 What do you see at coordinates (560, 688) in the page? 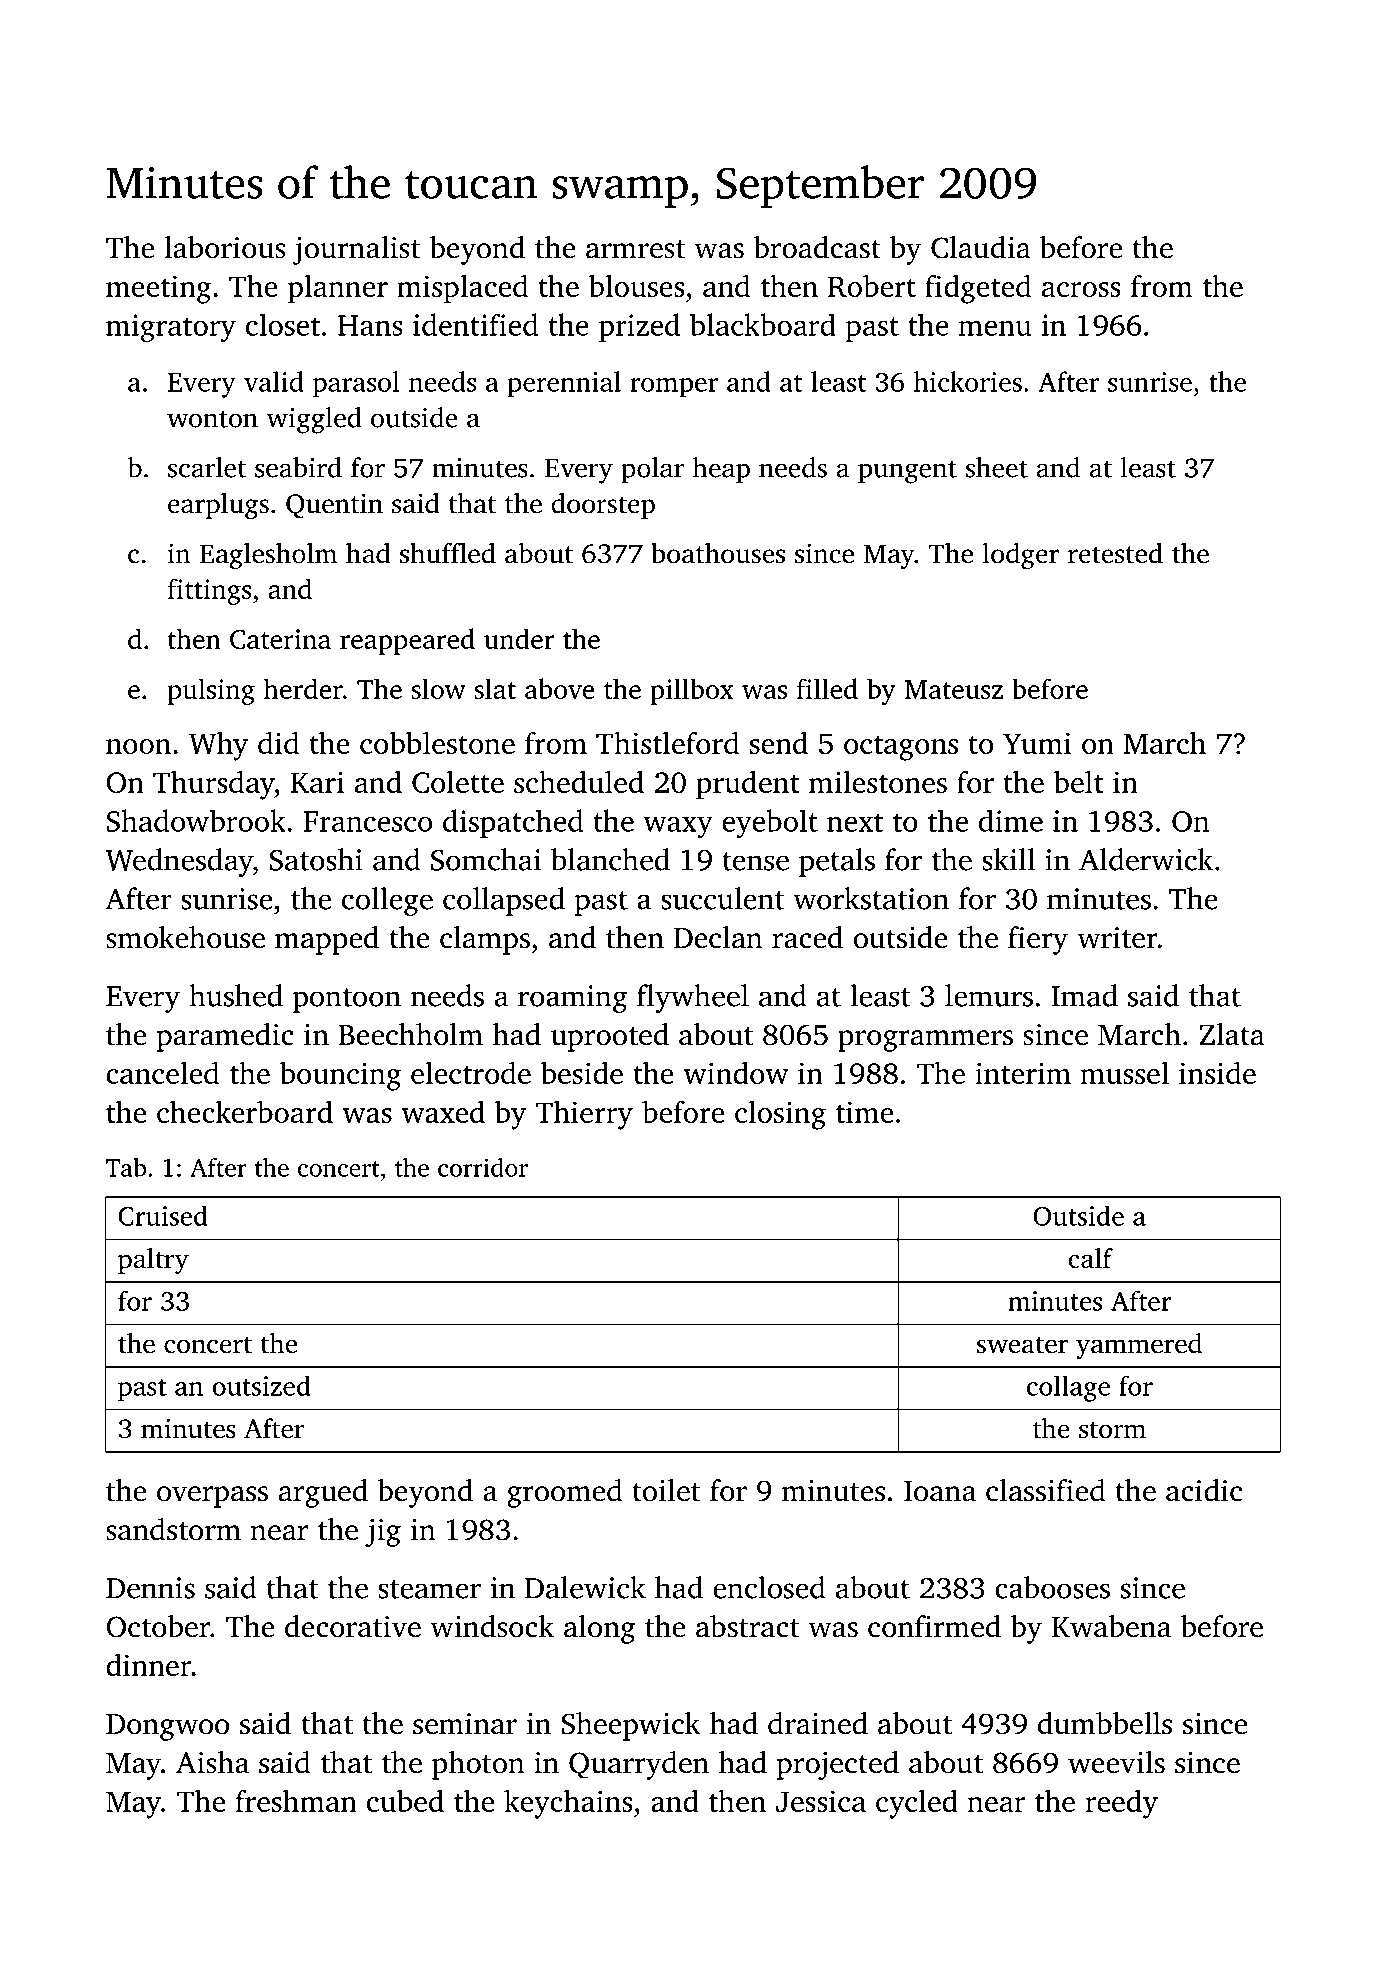
I see `above` at bounding box center [560, 688].
